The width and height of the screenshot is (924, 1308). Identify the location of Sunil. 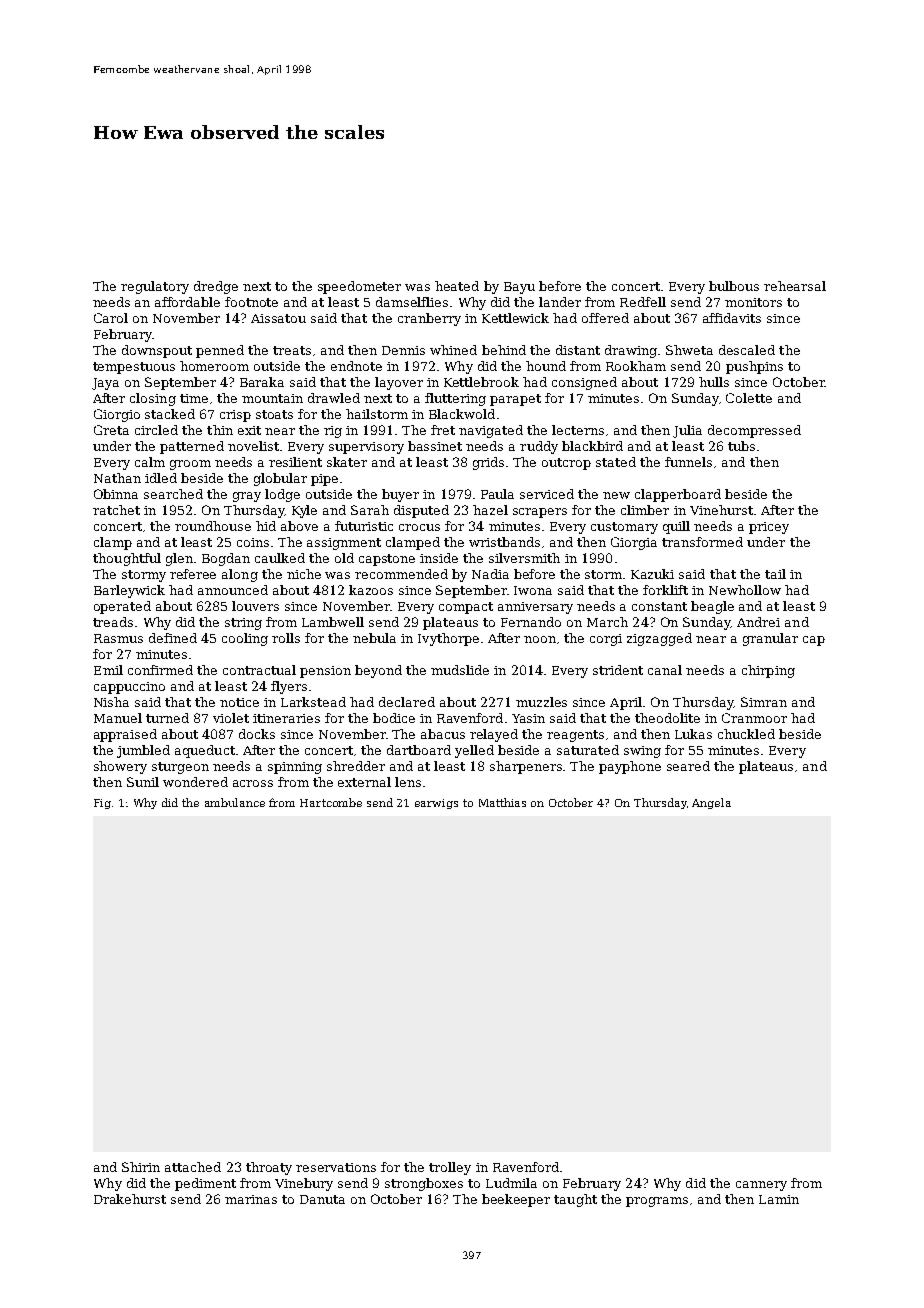
(143, 782).
